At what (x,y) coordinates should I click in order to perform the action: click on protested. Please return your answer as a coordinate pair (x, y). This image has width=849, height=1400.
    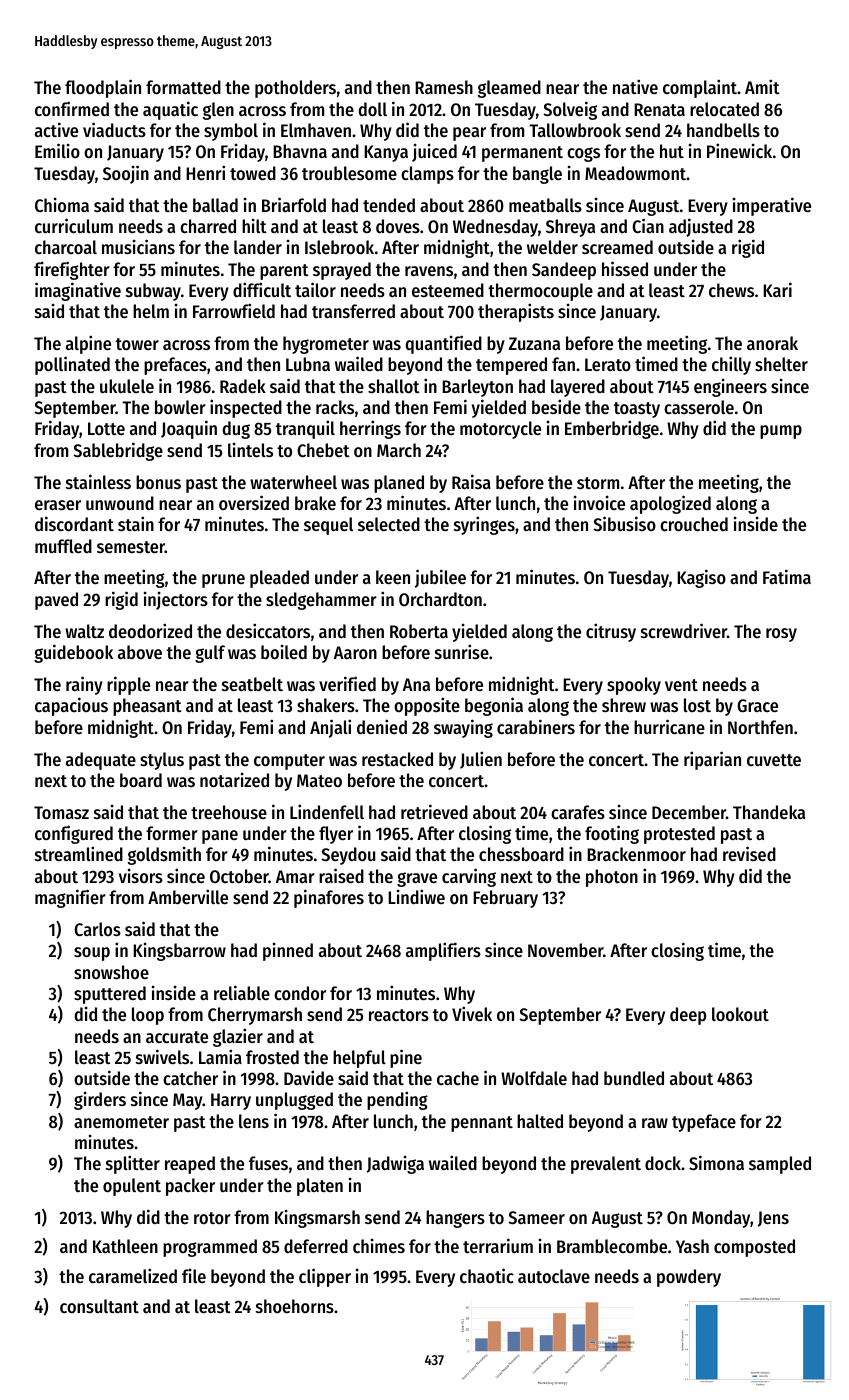
    Looking at the image, I should click on (679, 835).
